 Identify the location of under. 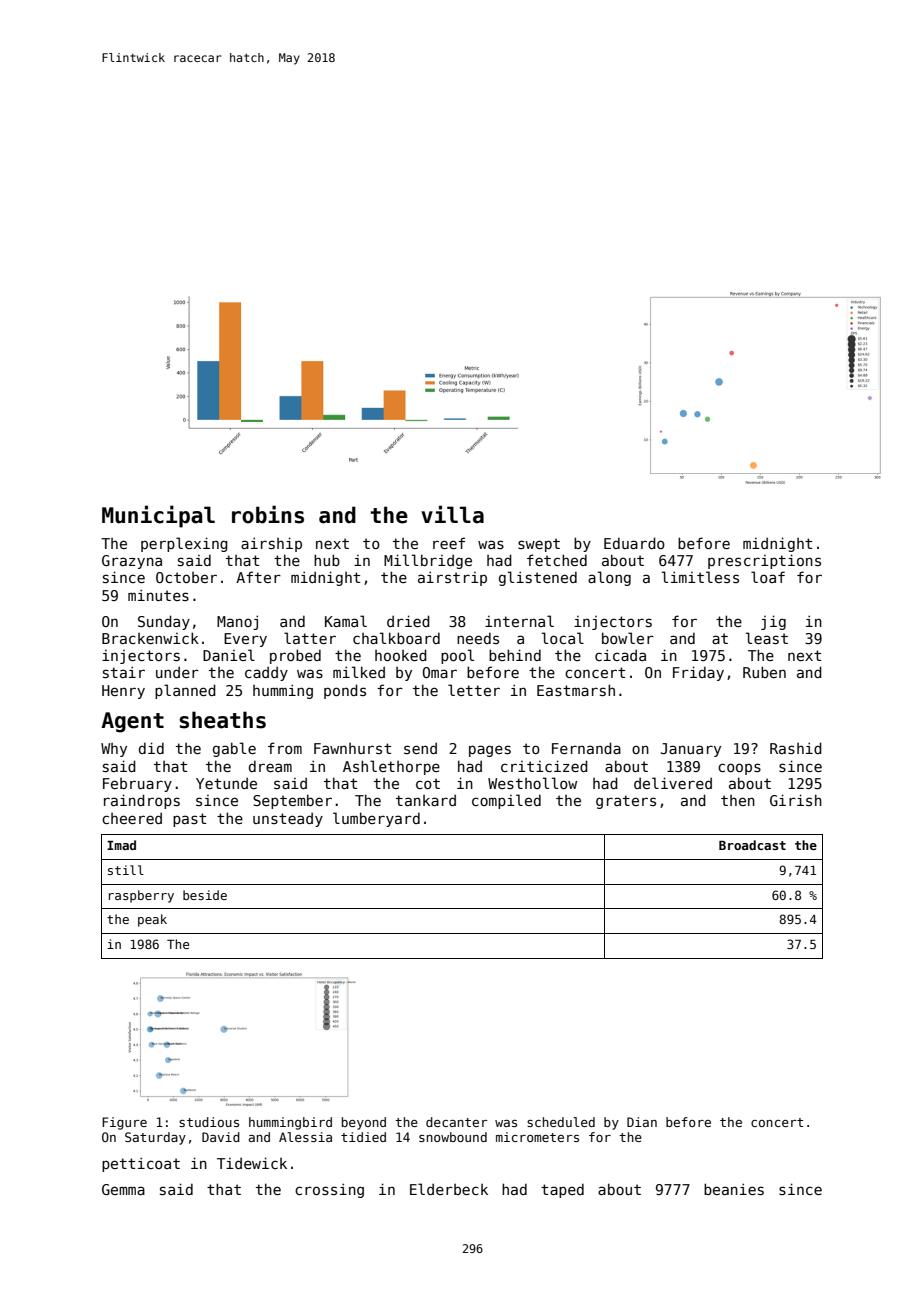
(177, 672).
